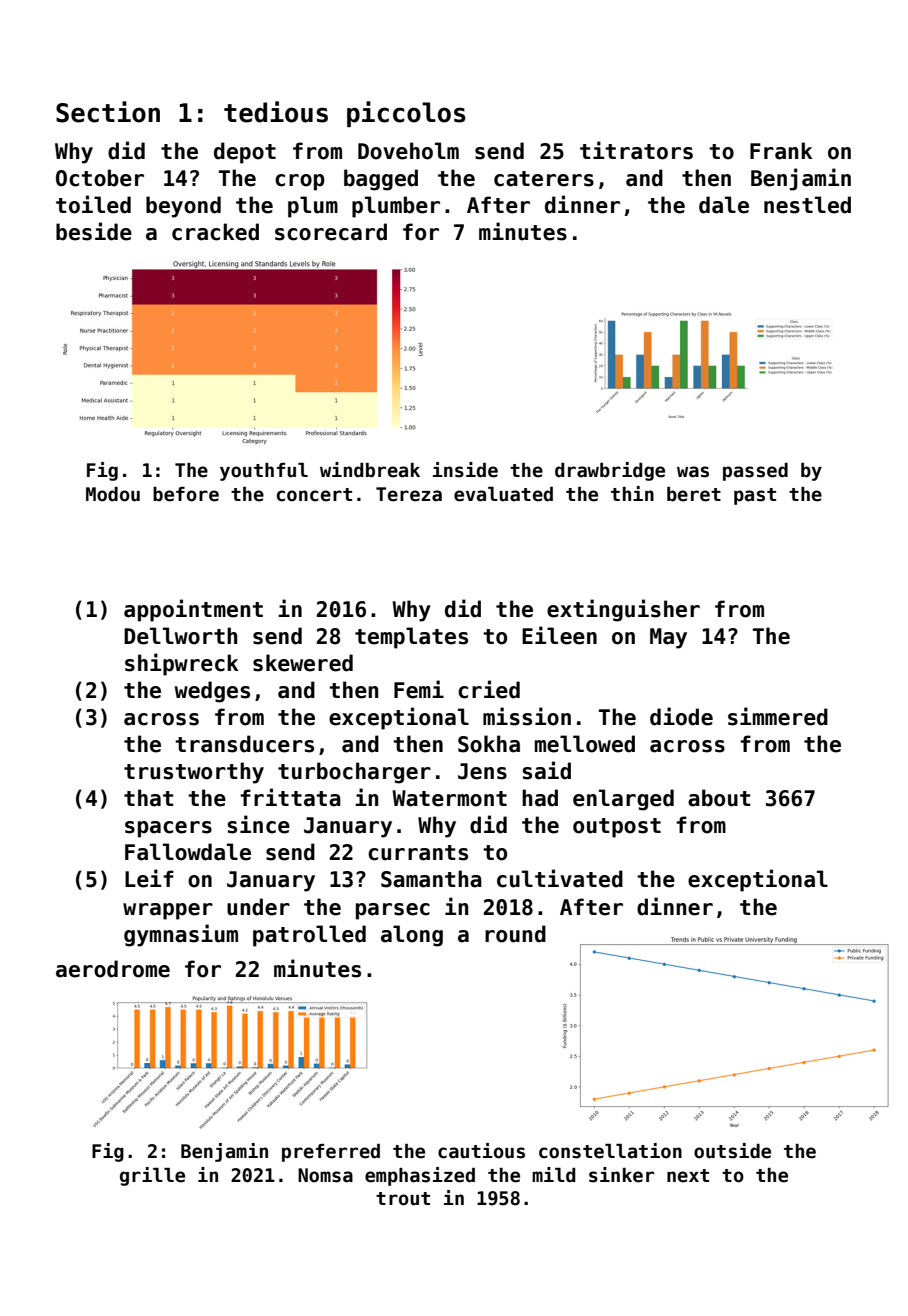  Describe the element at coordinates (152, 1176) in the document. I see `grille` at that location.
